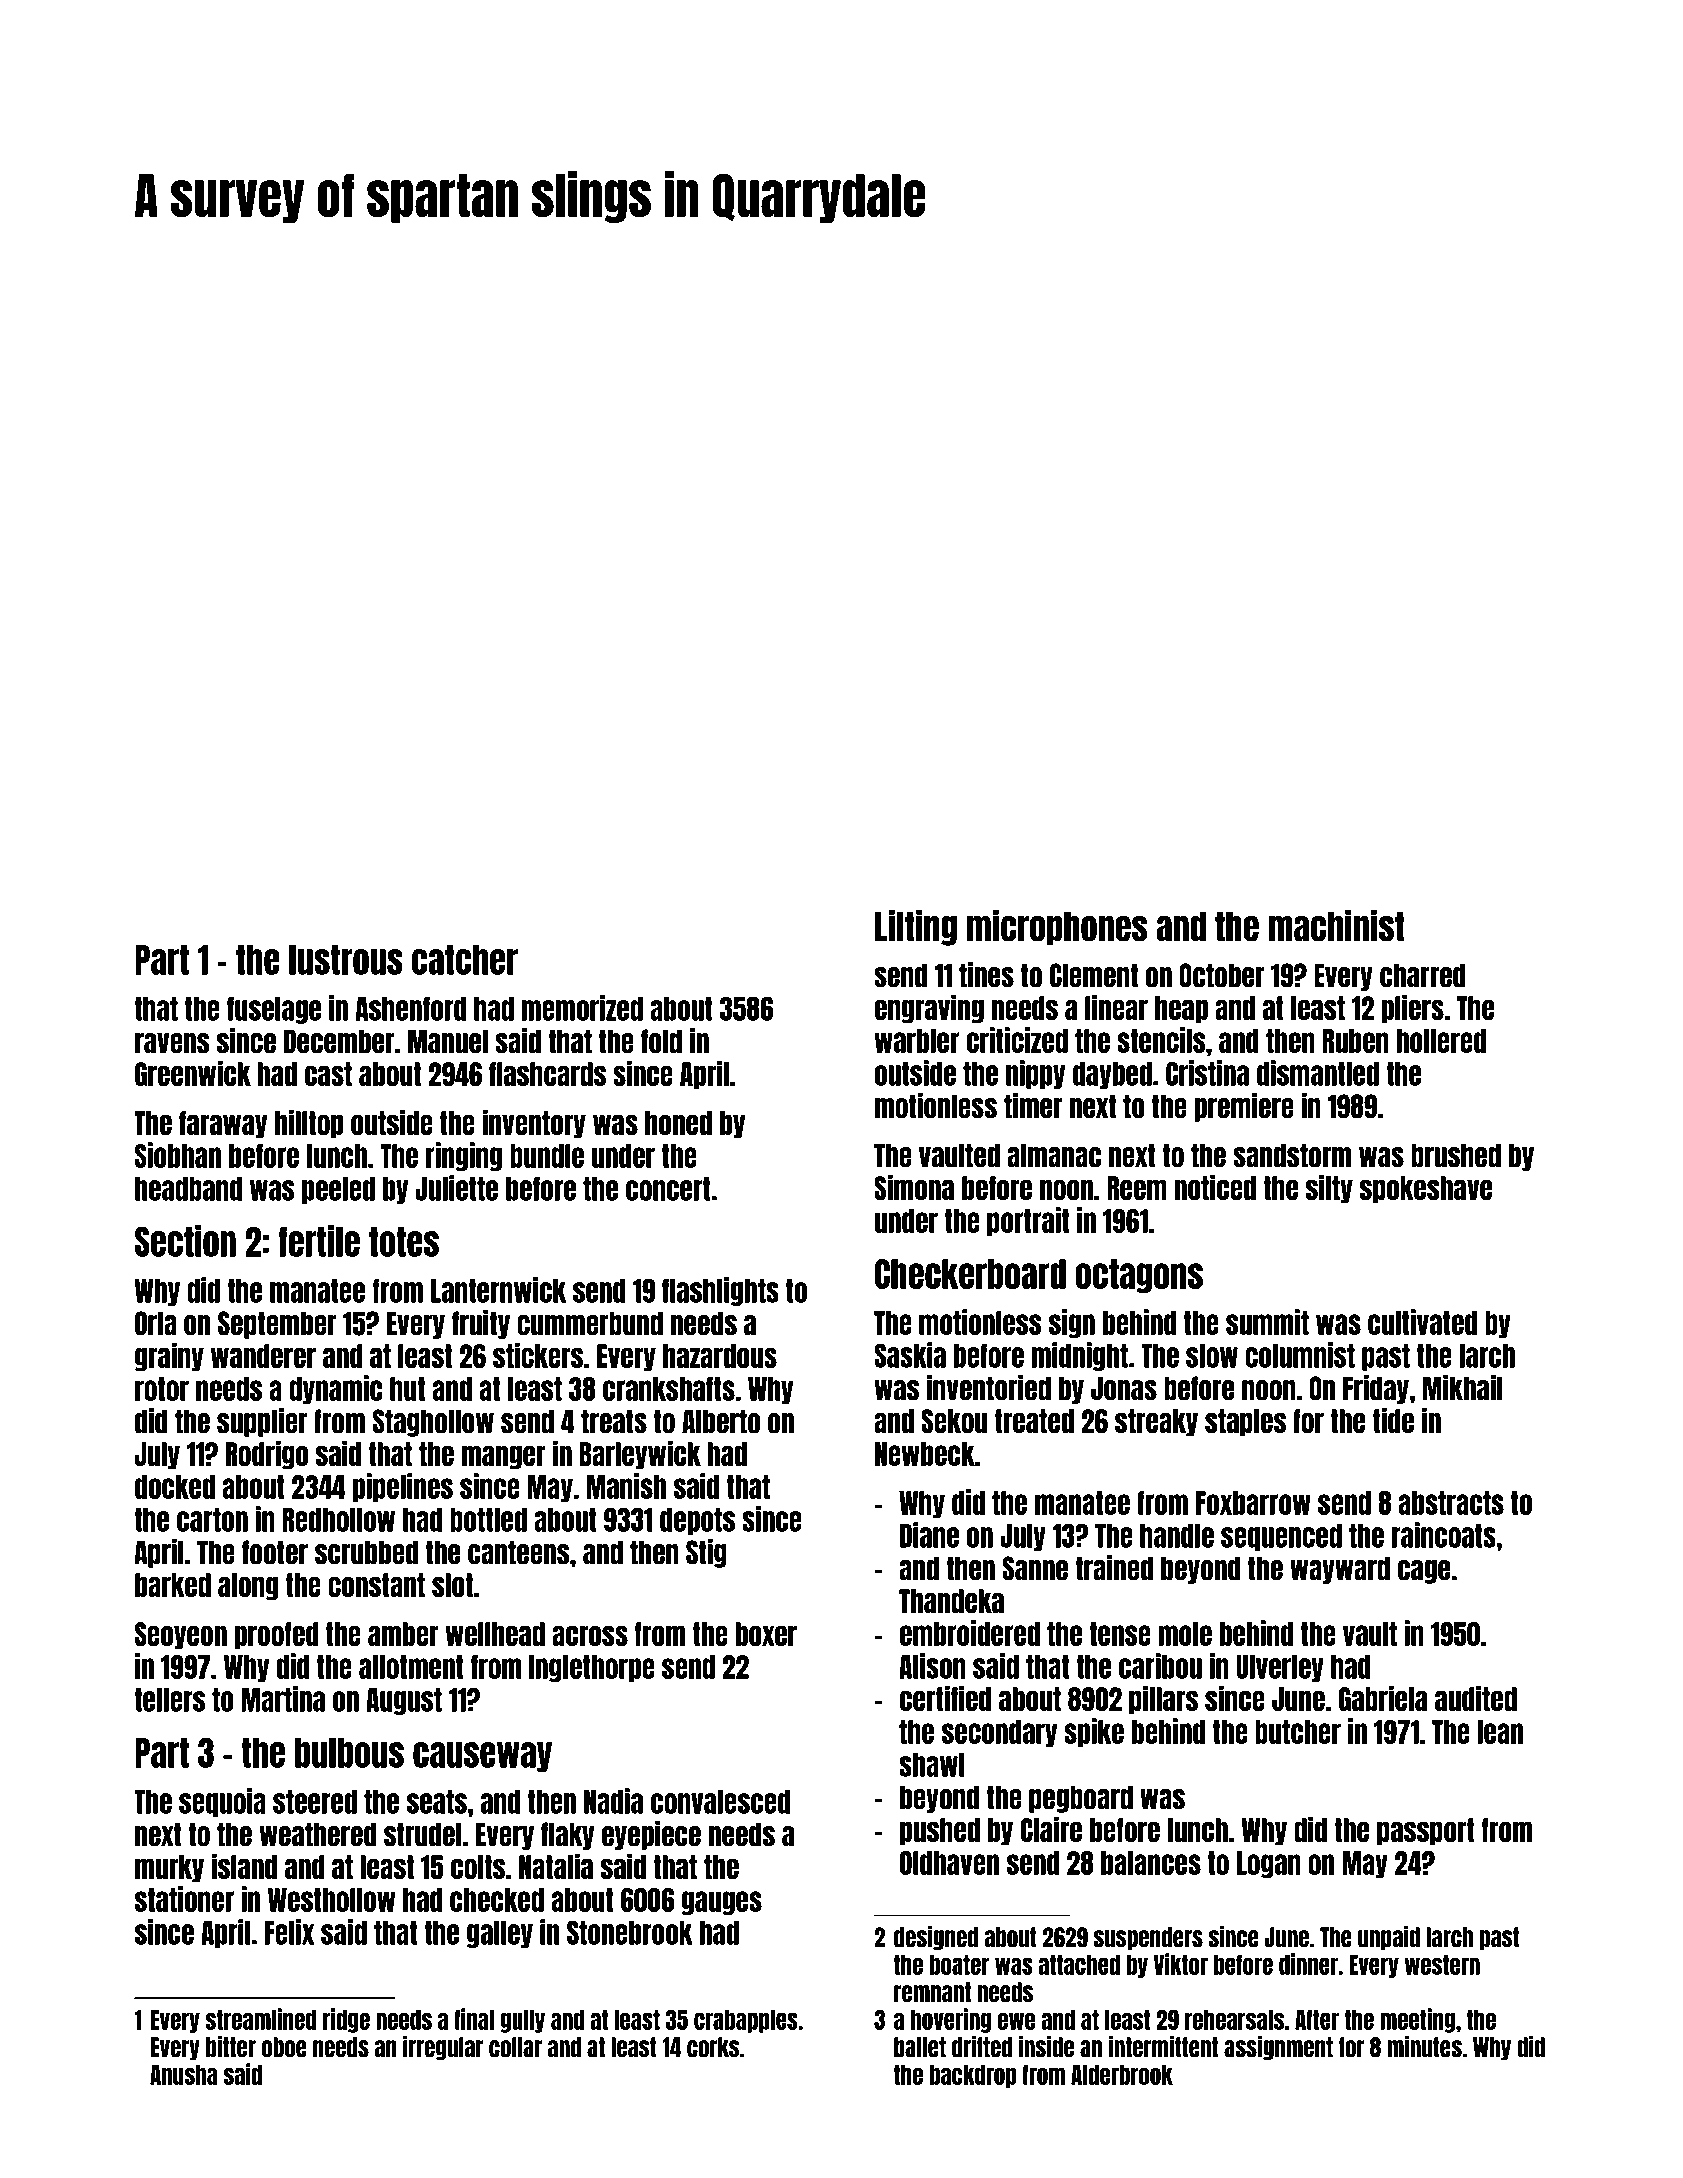 The height and width of the screenshot is (2178, 1683). I want to click on minutes, so click(1424, 2047).
